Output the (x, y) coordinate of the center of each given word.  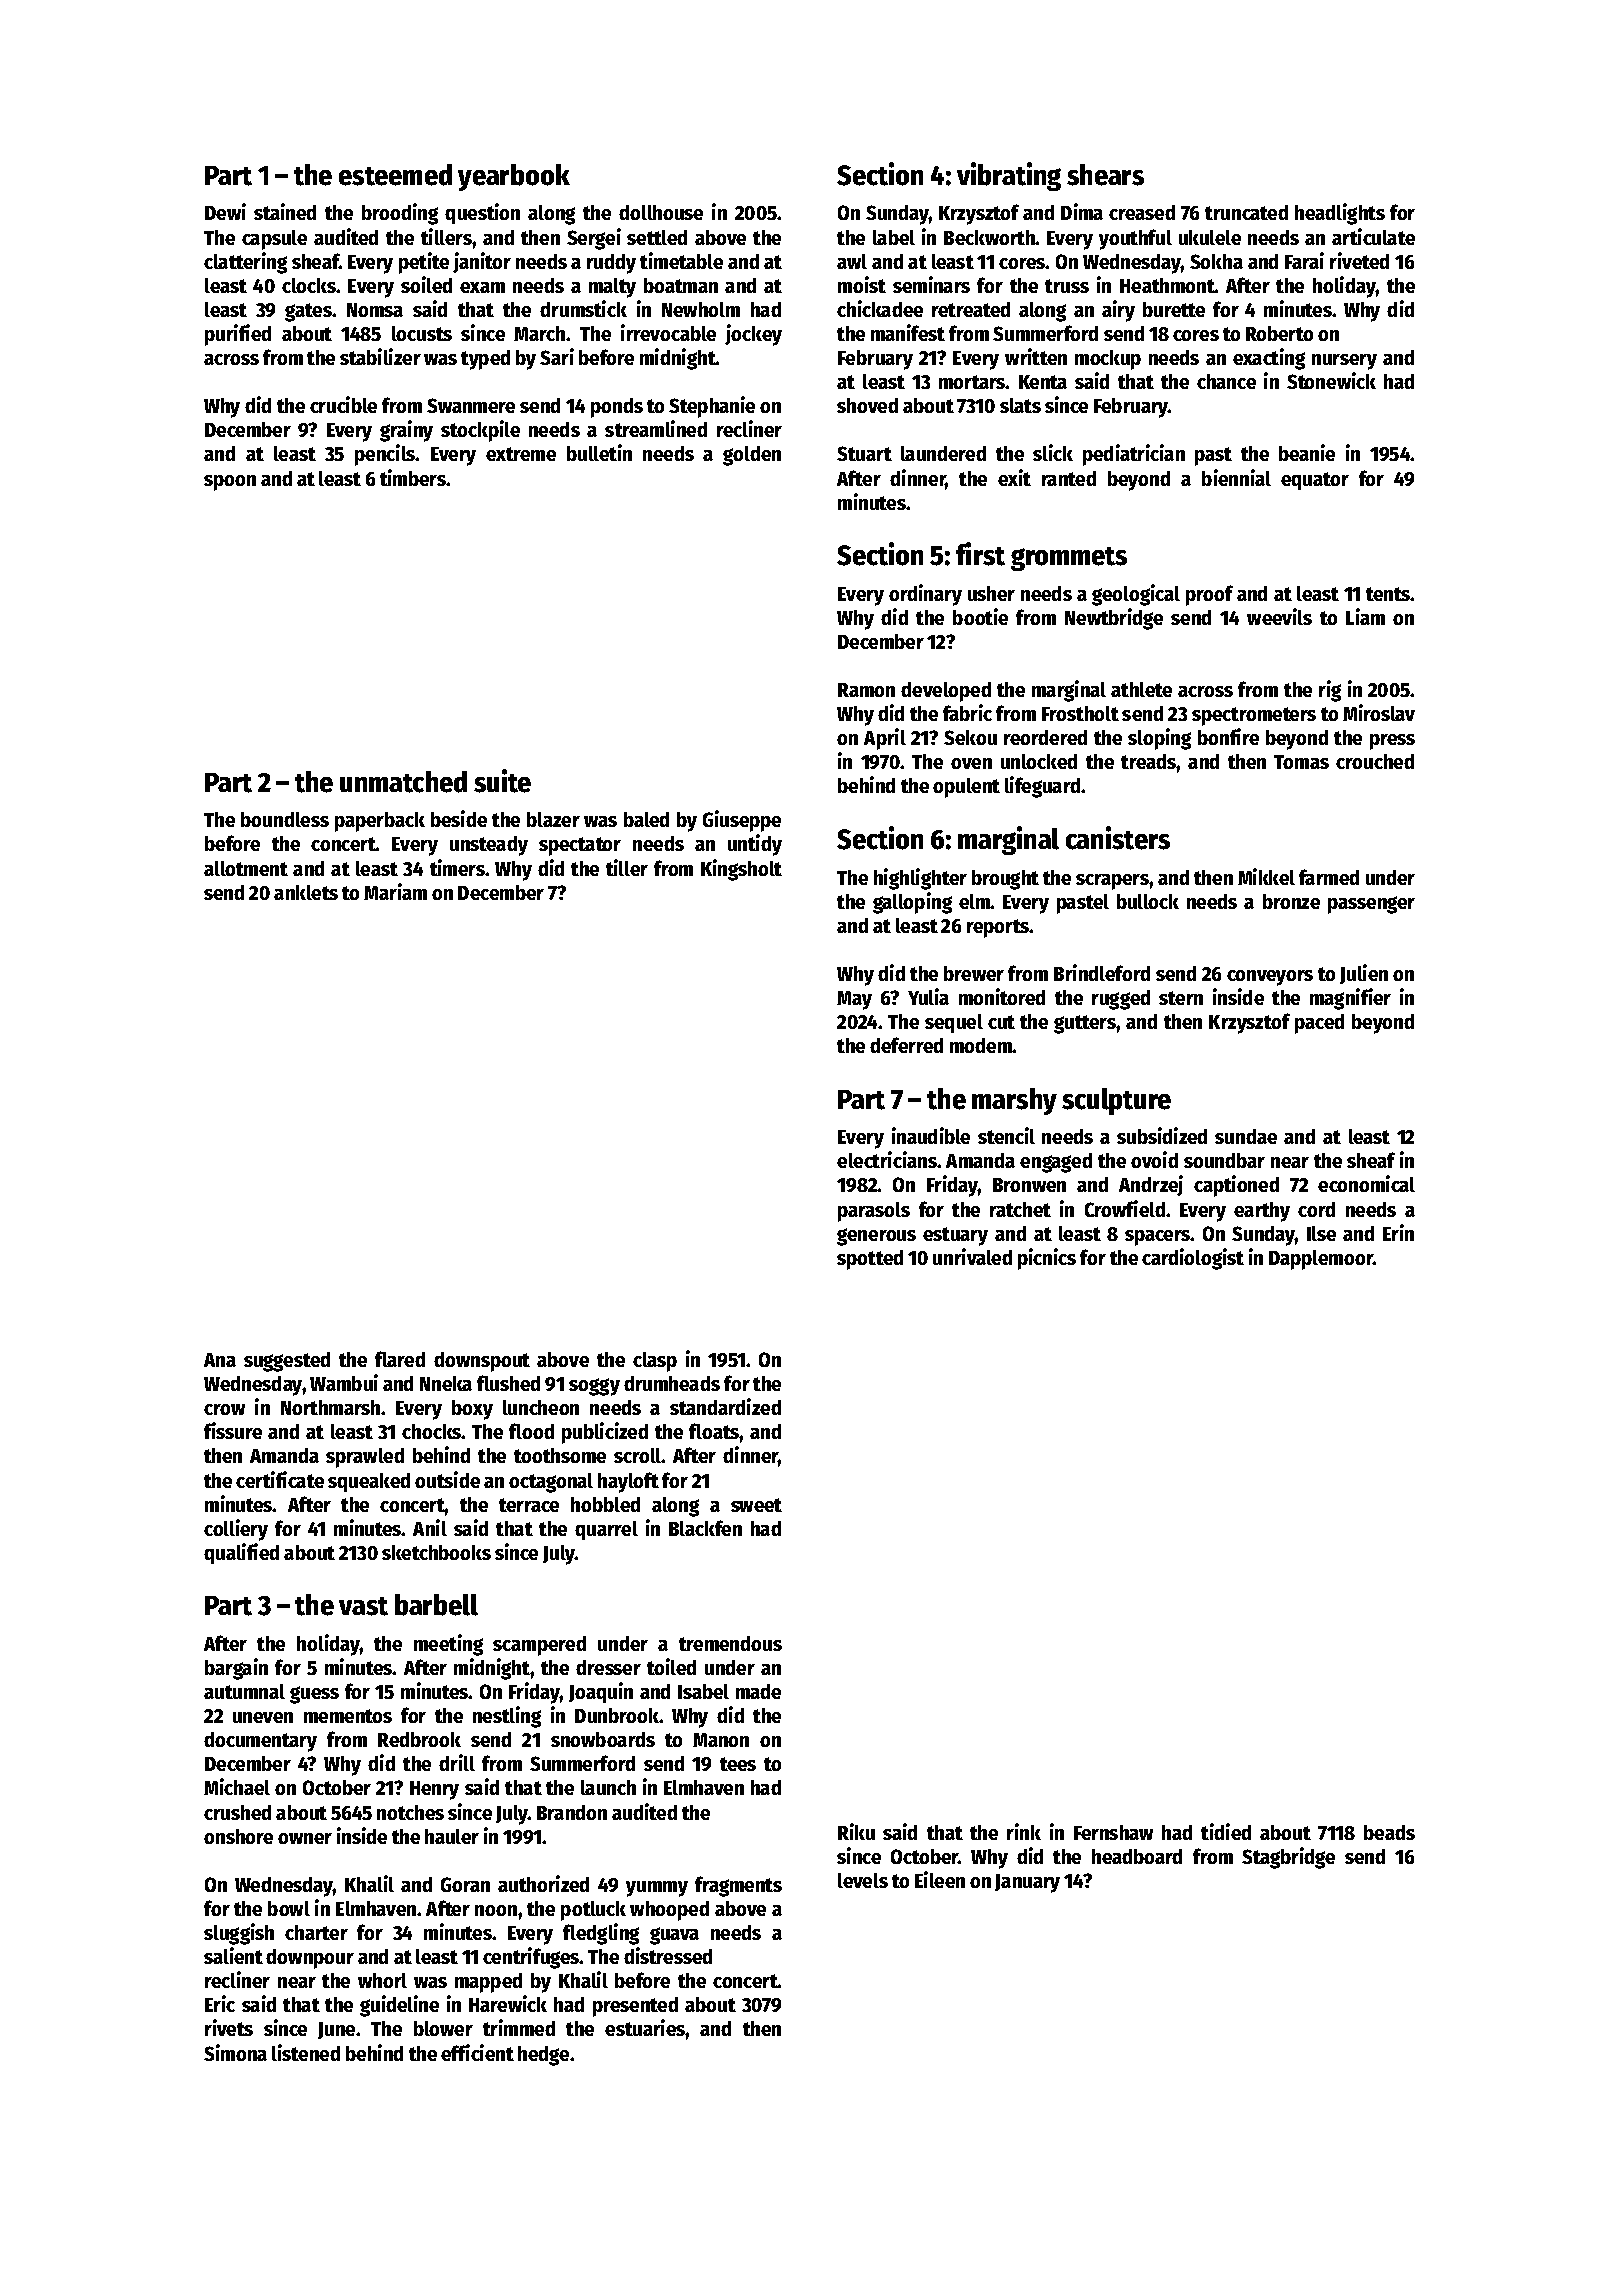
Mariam (395, 891)
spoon (230, 483)
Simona (235, 2052)
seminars (931, 284)
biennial (1236, 477)
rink (1024, 1831)
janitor (482, 262)
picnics (1047, 1259)
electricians (887, 1159)
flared (400, 1359)
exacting (1269, 359)
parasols (874, 1212)
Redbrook (419, 1739)
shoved (867, 405)
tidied (1226, 1831)
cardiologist (1193, 1259)
